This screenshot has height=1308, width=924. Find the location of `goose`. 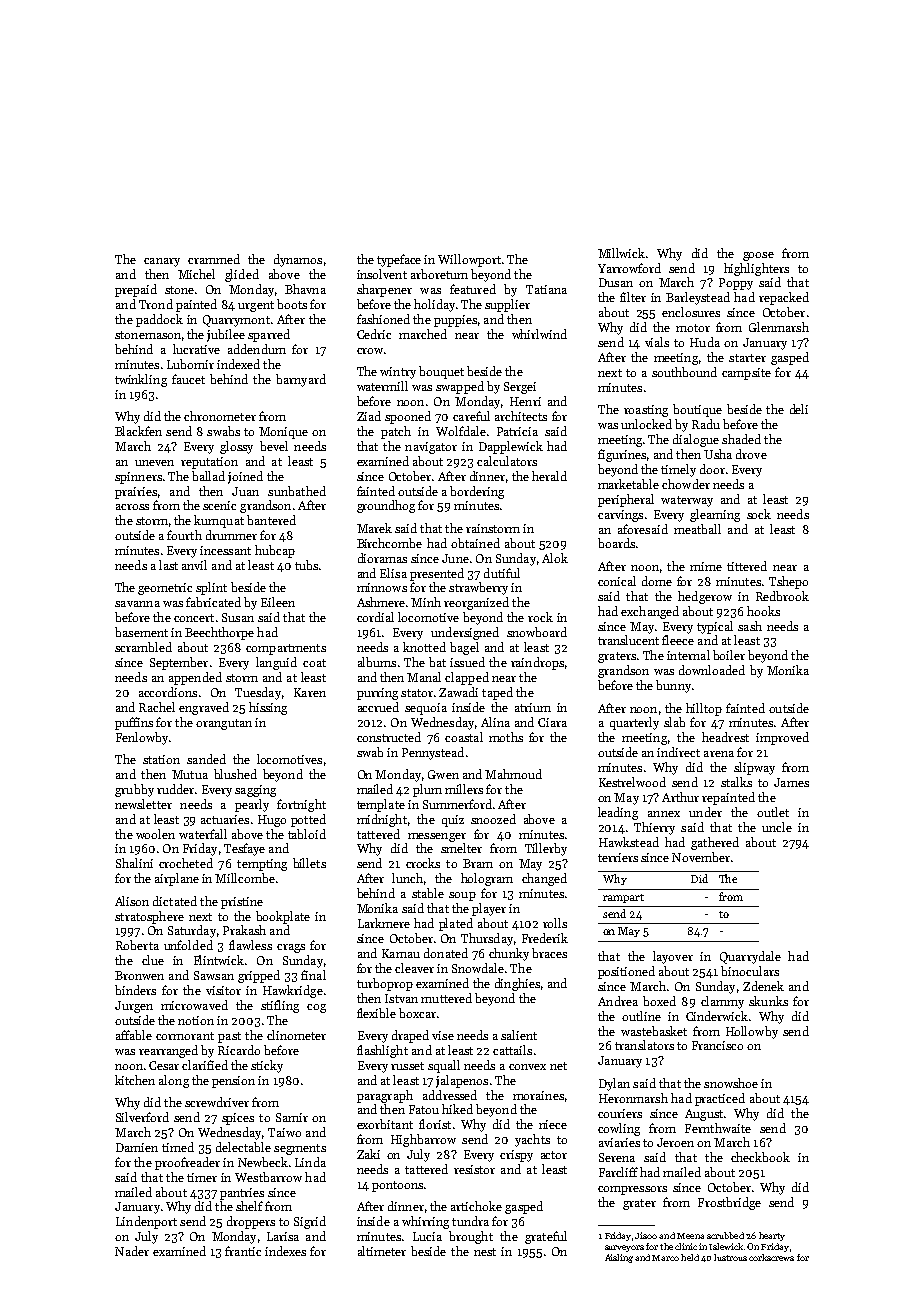

goose is located at coordinates (758, 256).
